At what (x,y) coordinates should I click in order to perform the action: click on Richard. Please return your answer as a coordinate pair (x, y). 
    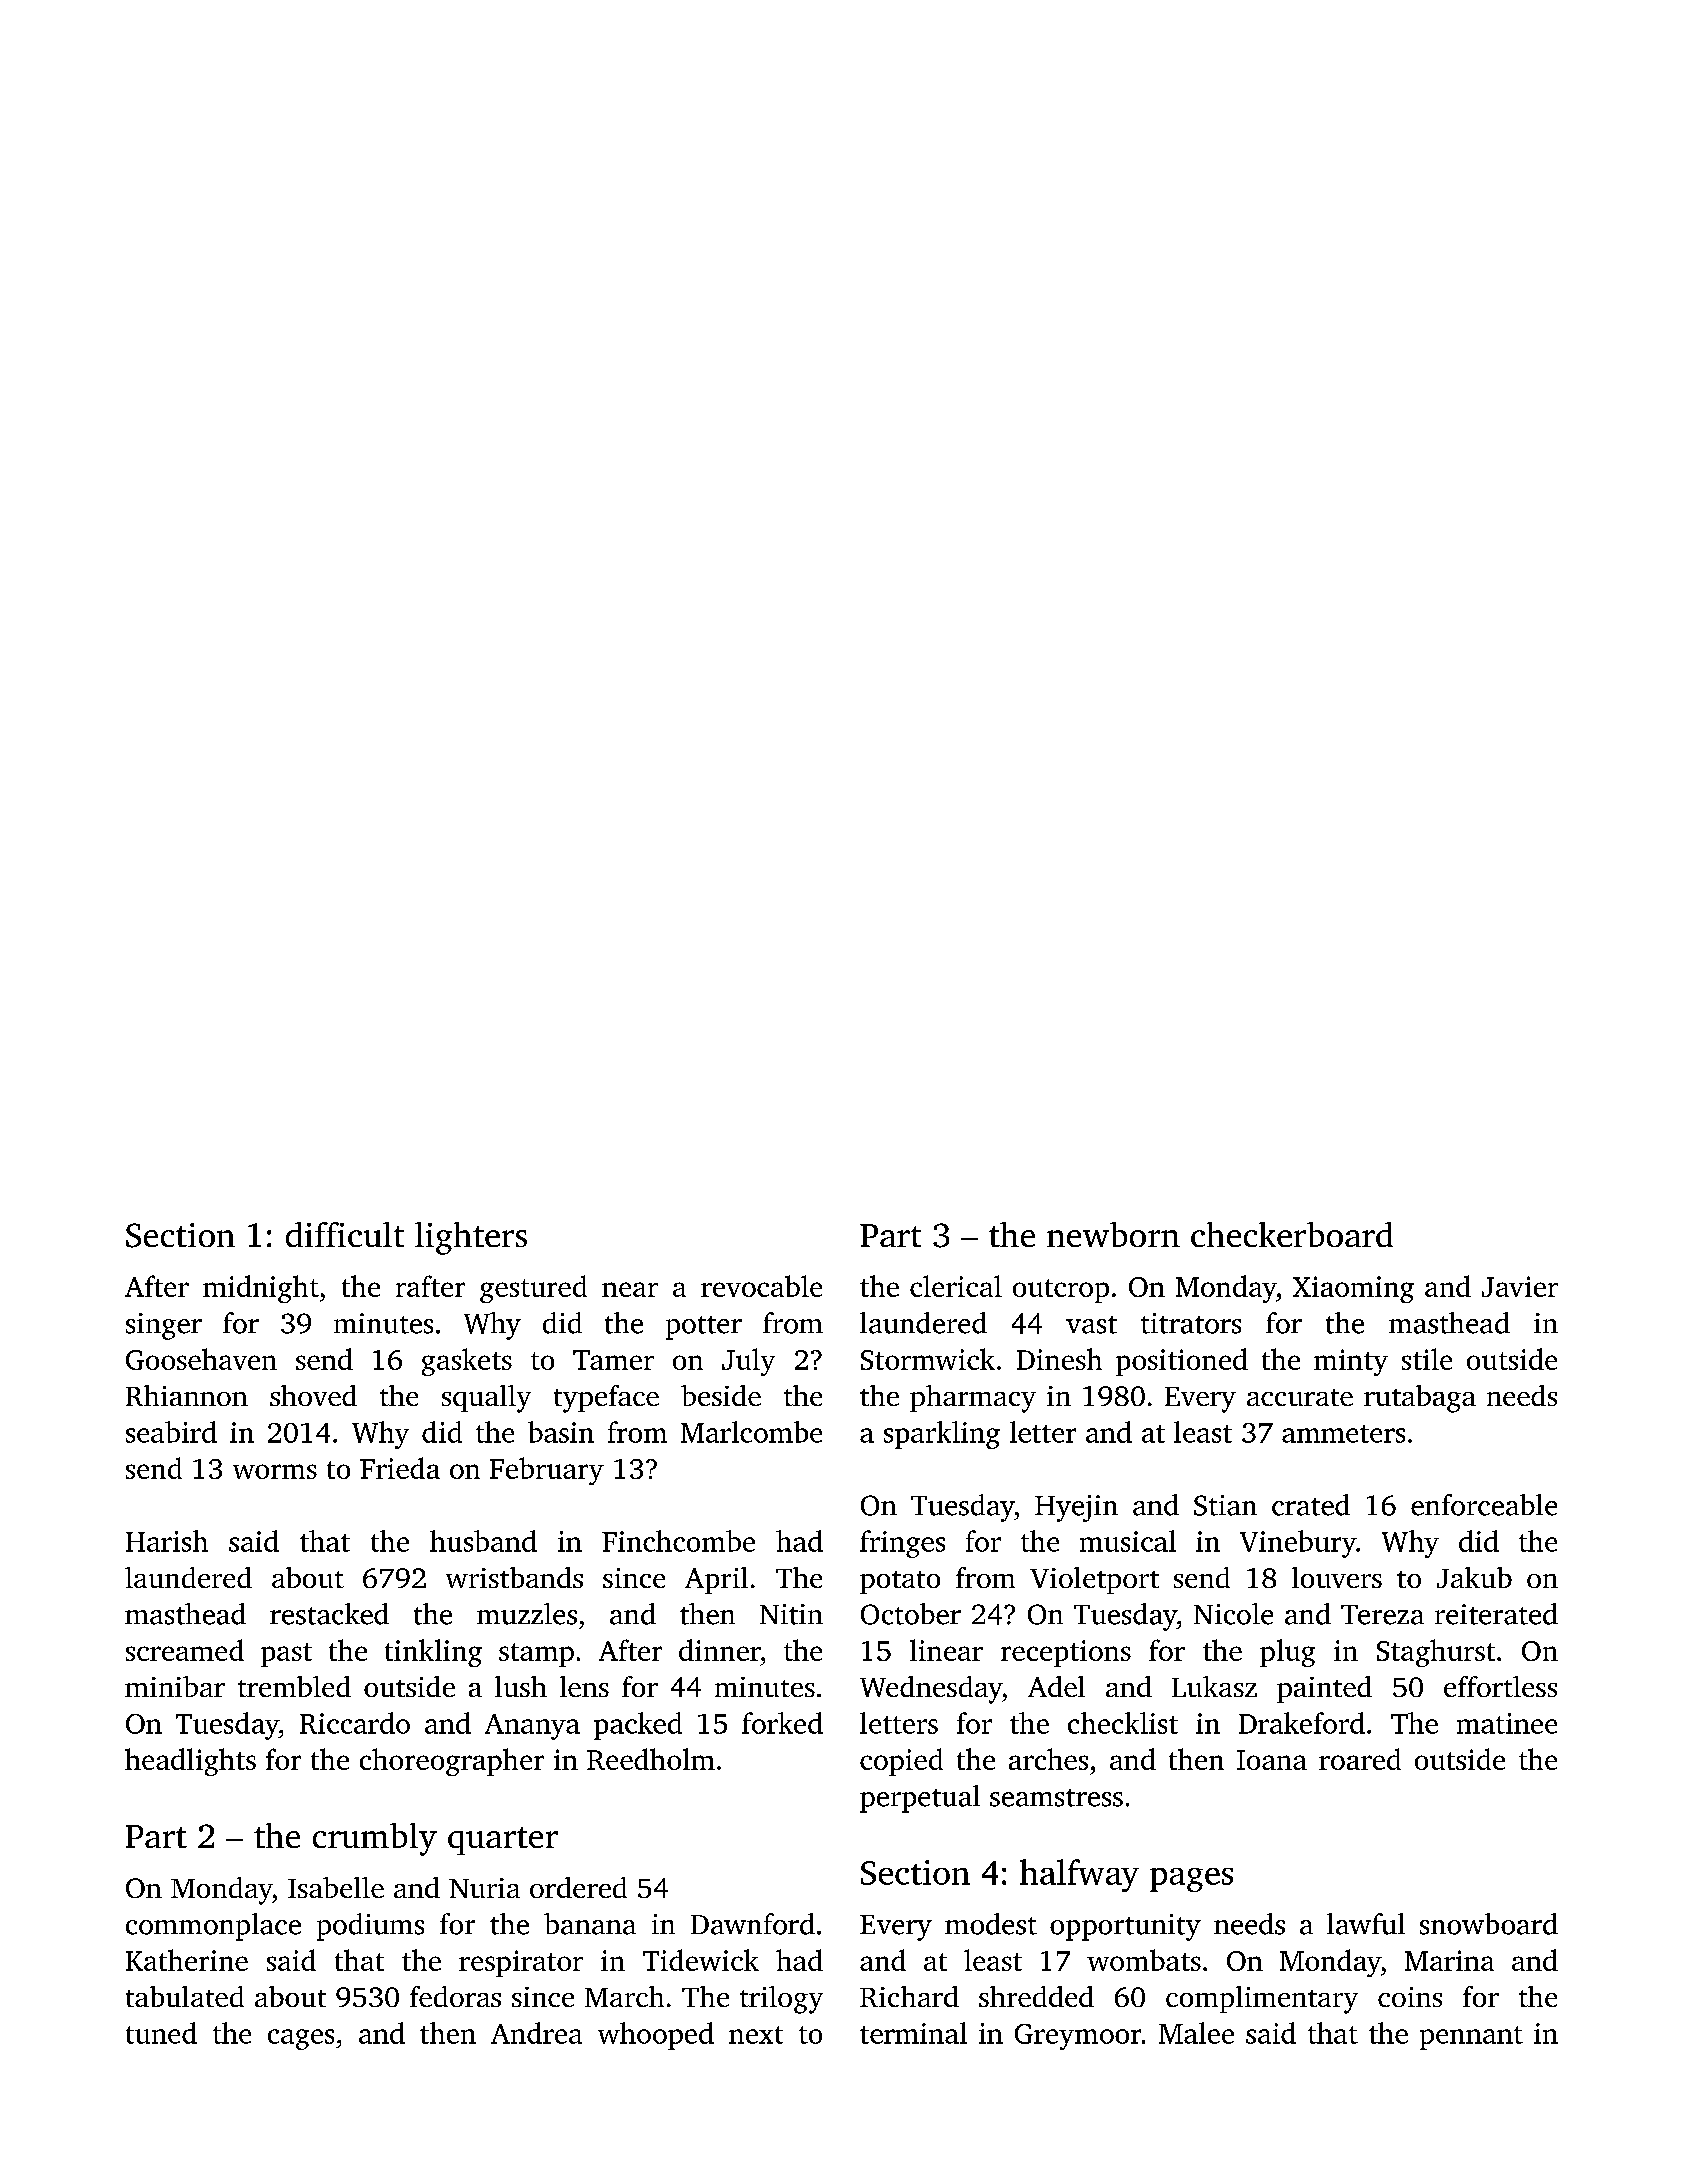
    Looking at the image, I should click on (909, 1996).
